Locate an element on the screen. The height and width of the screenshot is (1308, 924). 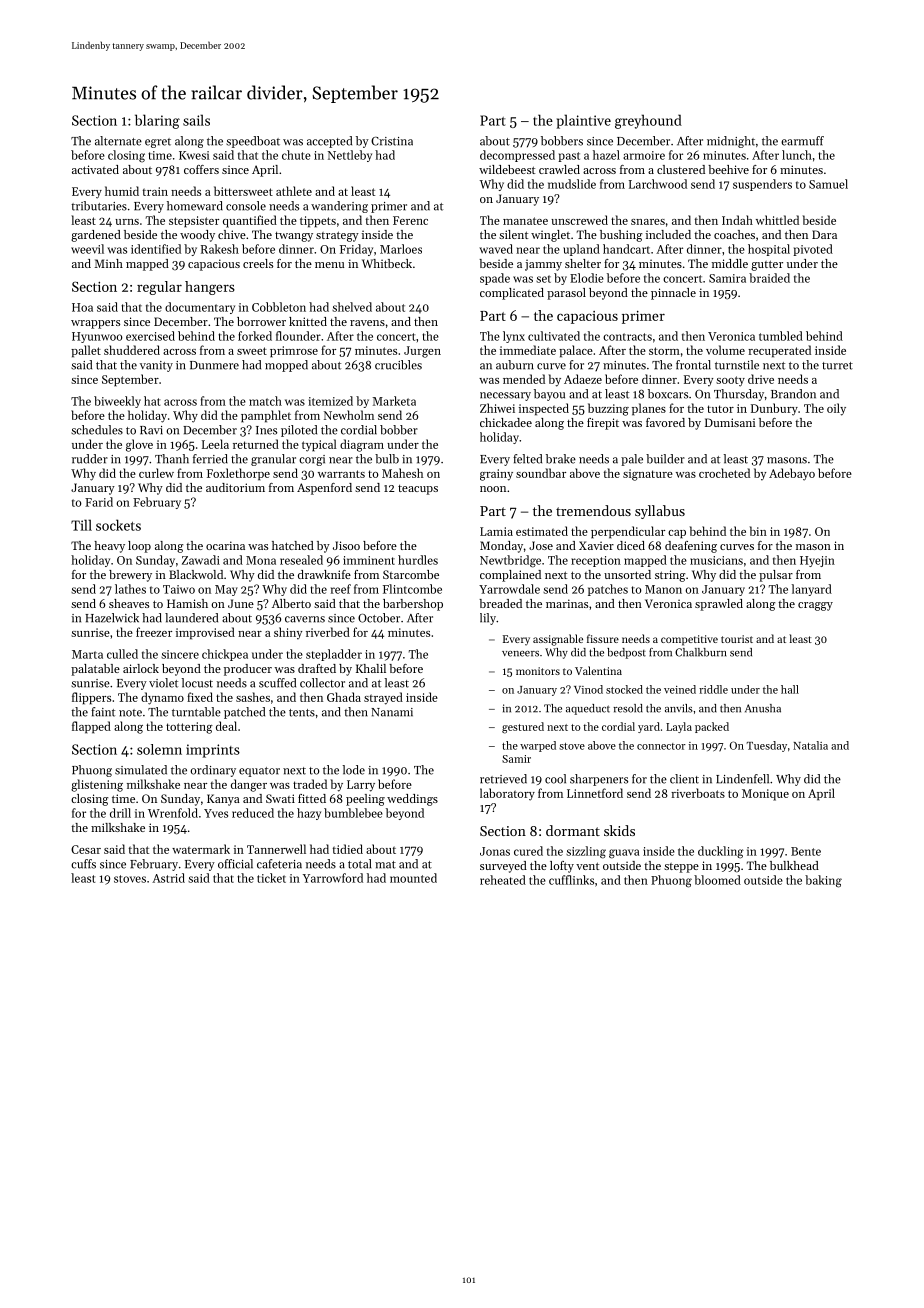
Bente is located at coordinates (806, 851).
